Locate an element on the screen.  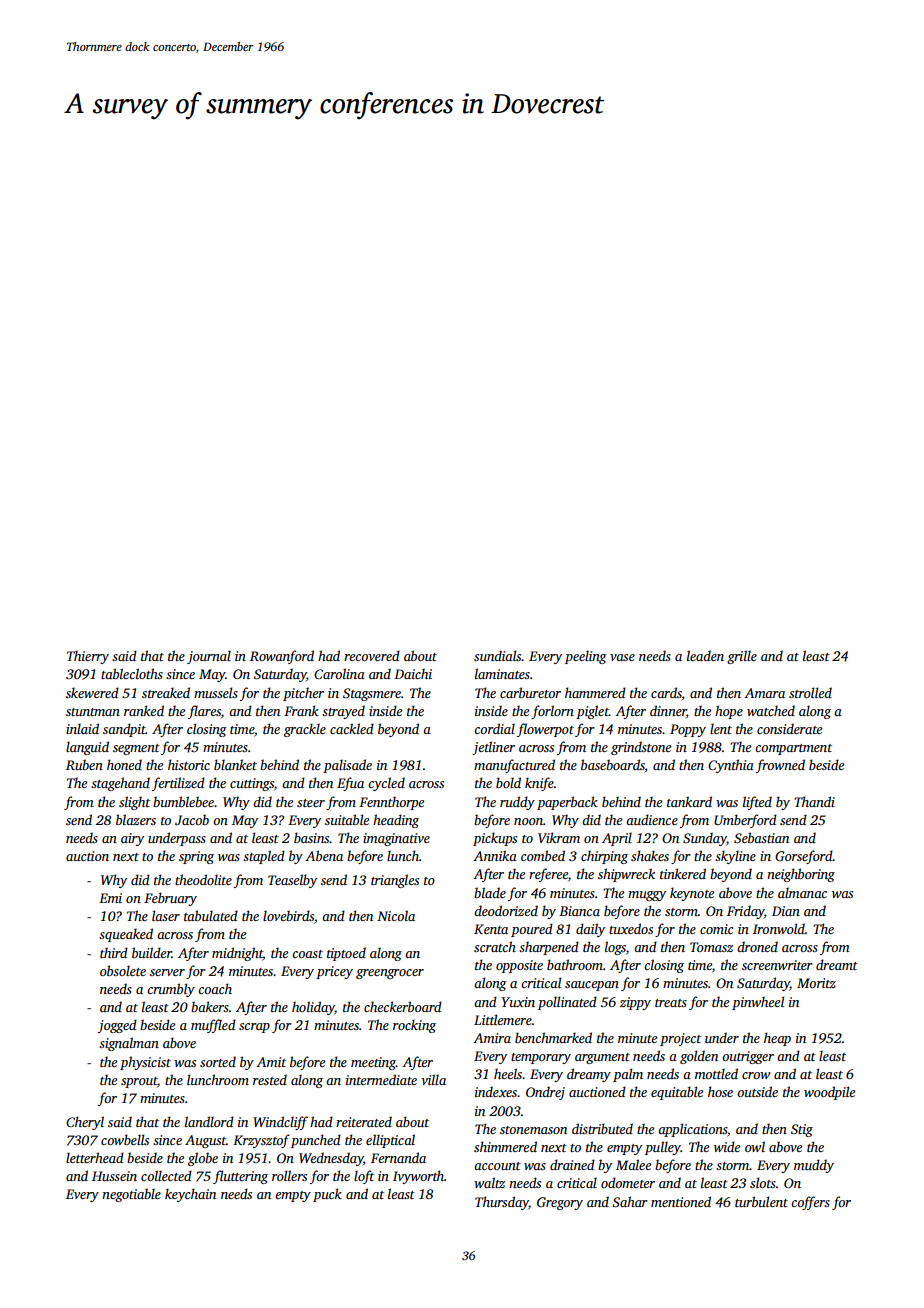
rocking is located at coordinates (414, 1026).
